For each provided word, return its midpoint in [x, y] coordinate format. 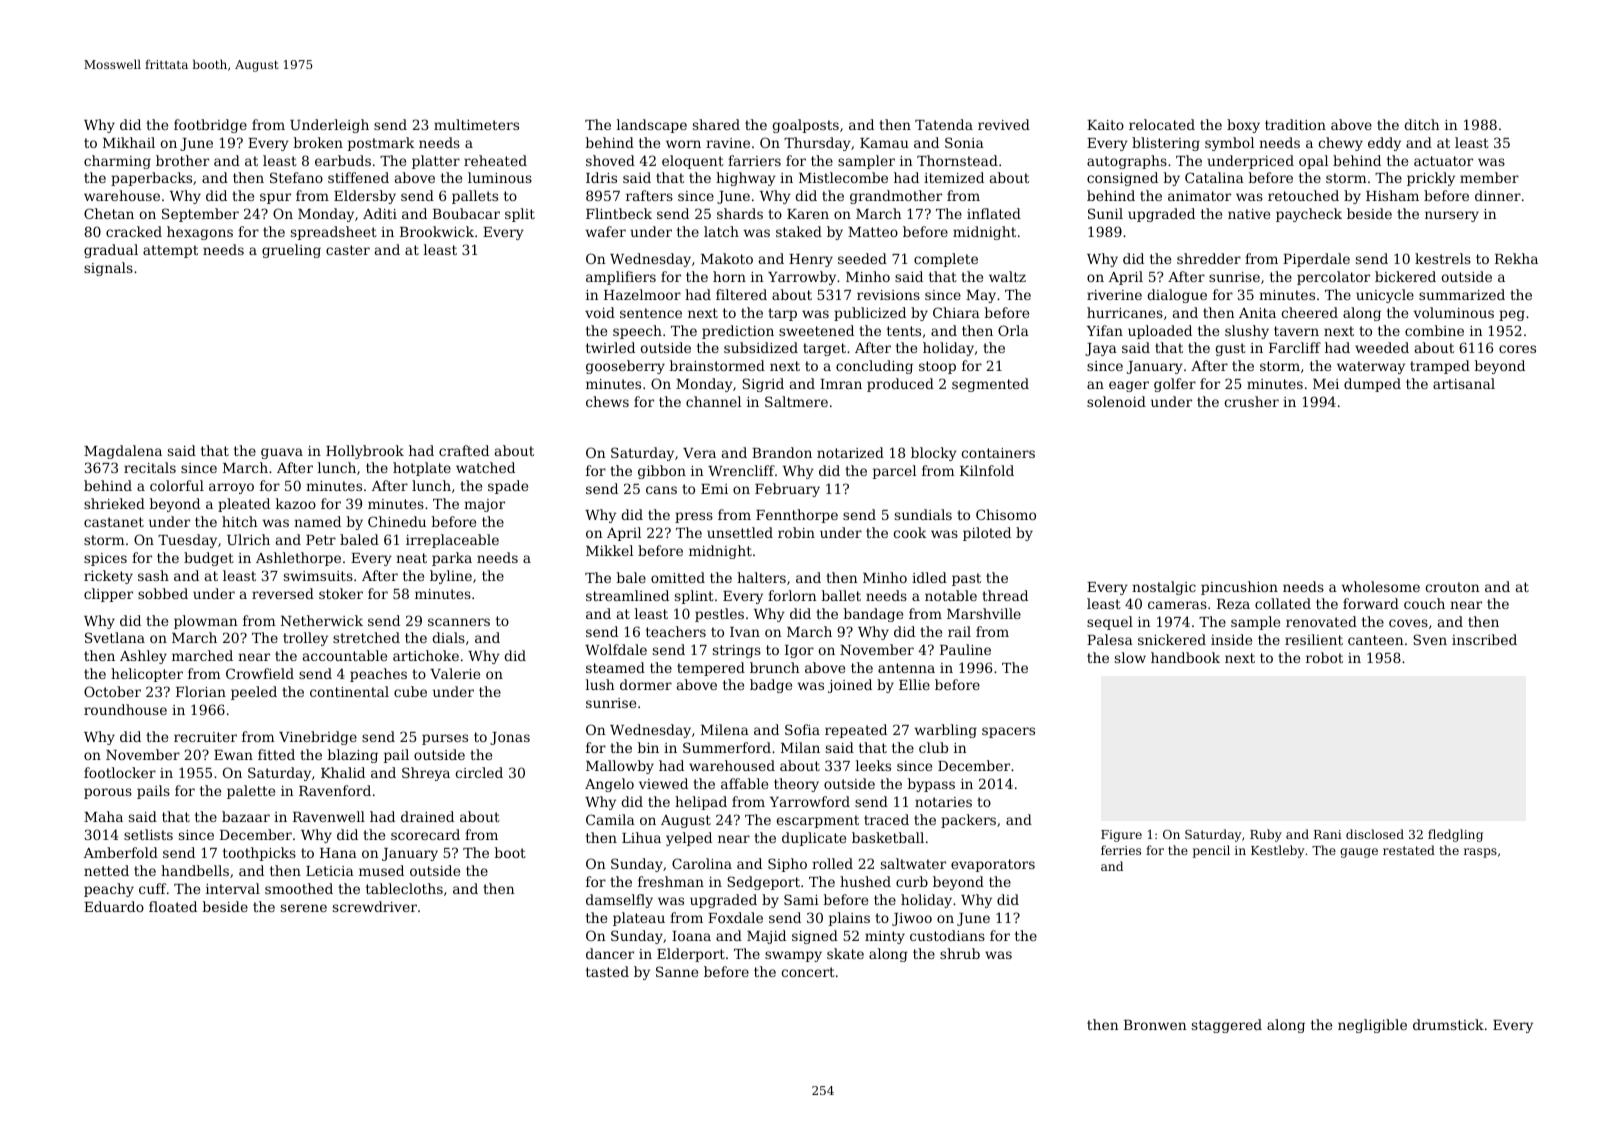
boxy [1243, 126]
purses [445, 739]
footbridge [210, 126]
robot [1324, 657]
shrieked [114, 503]
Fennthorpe [797, 516]
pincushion [1239, 588]
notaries [943, 802]
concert [808, 972]
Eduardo [114, 906]
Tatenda [944, 124]
